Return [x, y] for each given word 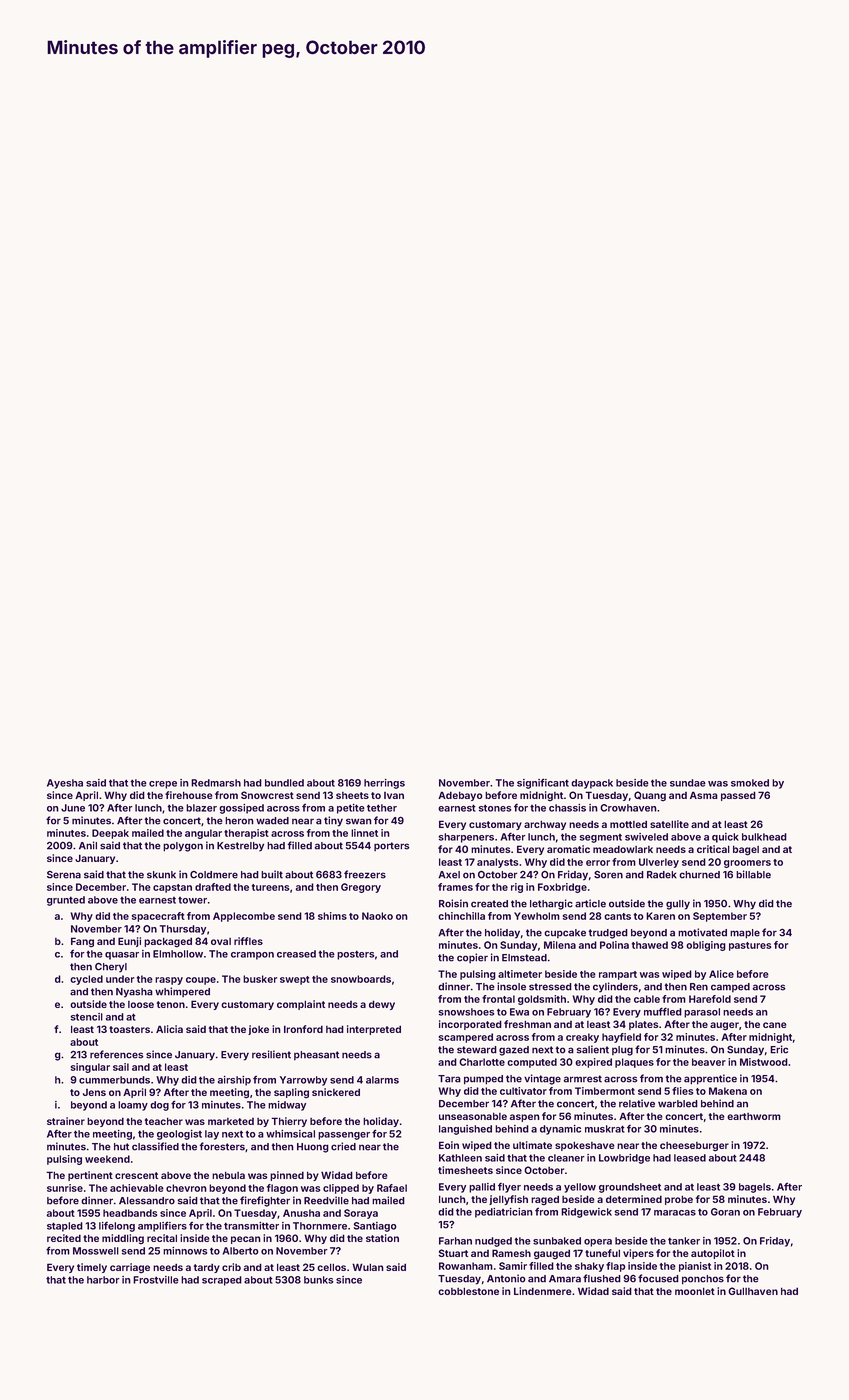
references [117, 1054]
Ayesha [65, 784]
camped [730, 987]
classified [155, 1146]
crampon [252, 956]
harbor [103, 1280]
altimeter [520, 974]
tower [192, 900]
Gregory [361, 888]
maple [745, 934]
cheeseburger [694, 1147]
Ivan [394, 795]
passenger [344, 1136]
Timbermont [605, 1091]
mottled [628, 824]
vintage [542, 1079]
